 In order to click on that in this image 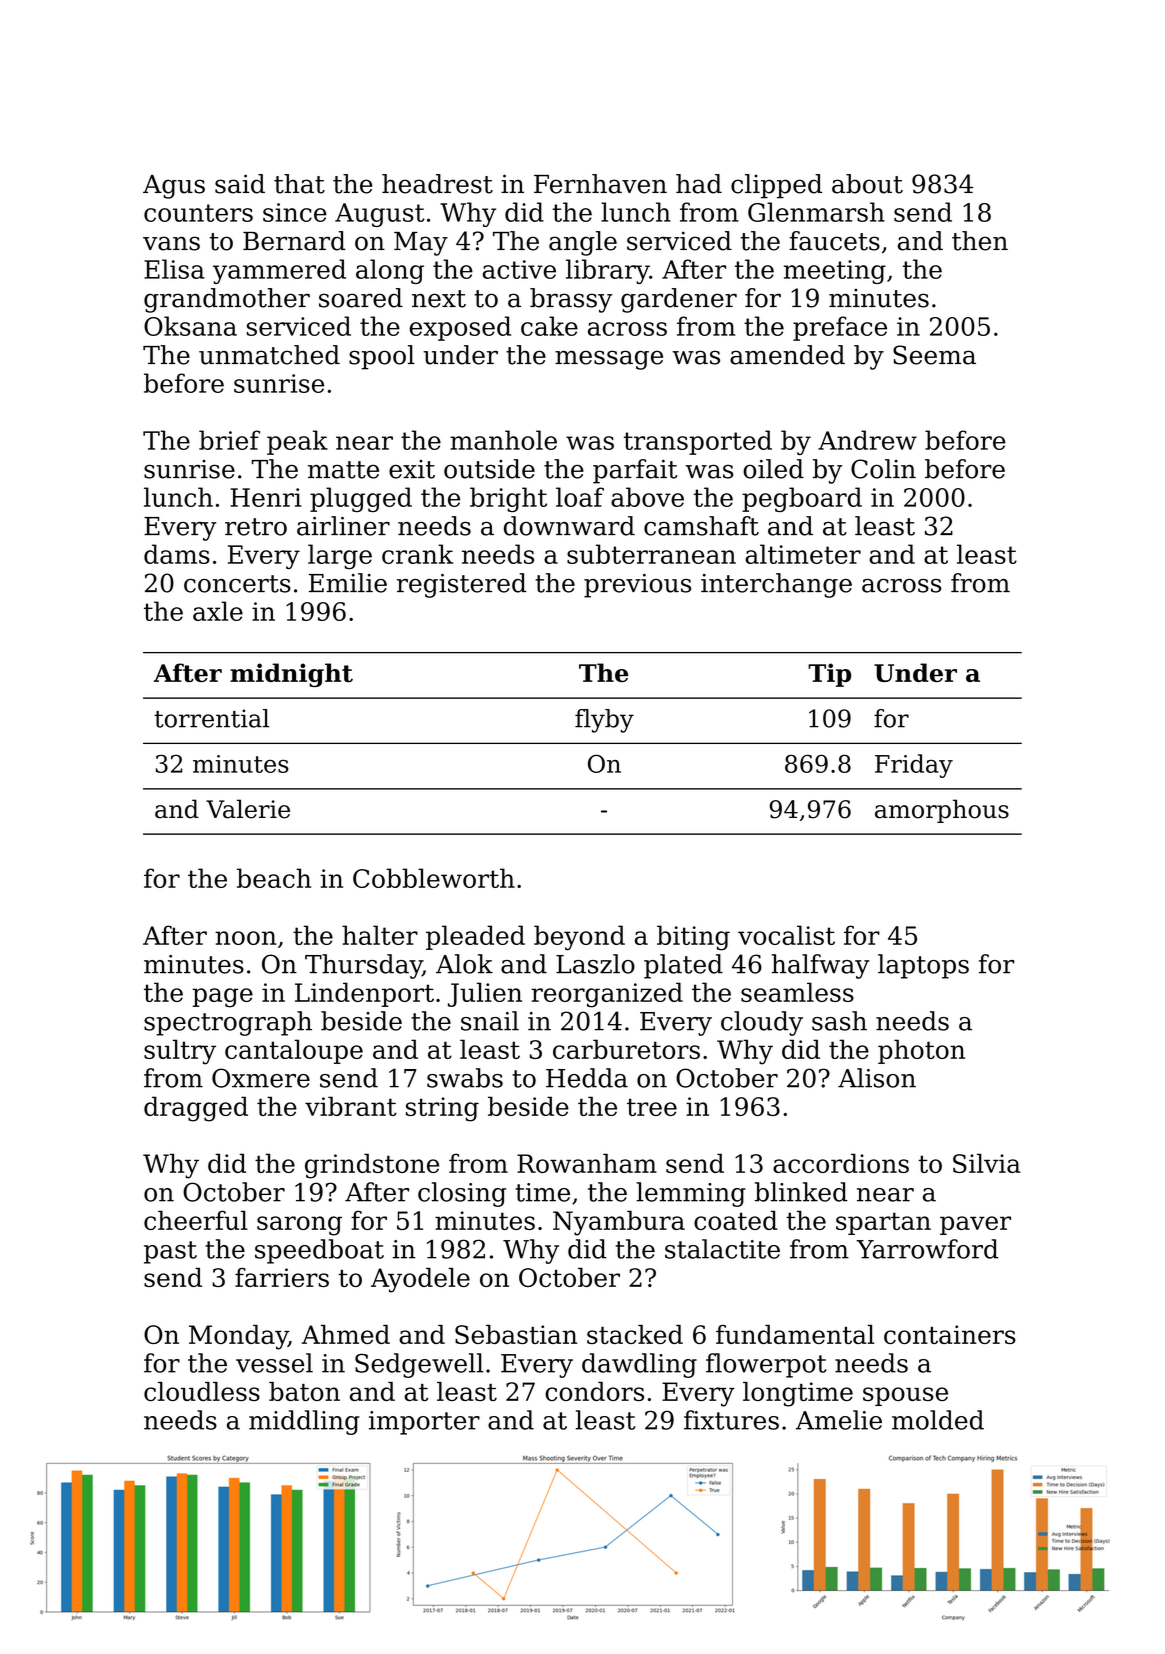, I will do `click(299, 184)`.
